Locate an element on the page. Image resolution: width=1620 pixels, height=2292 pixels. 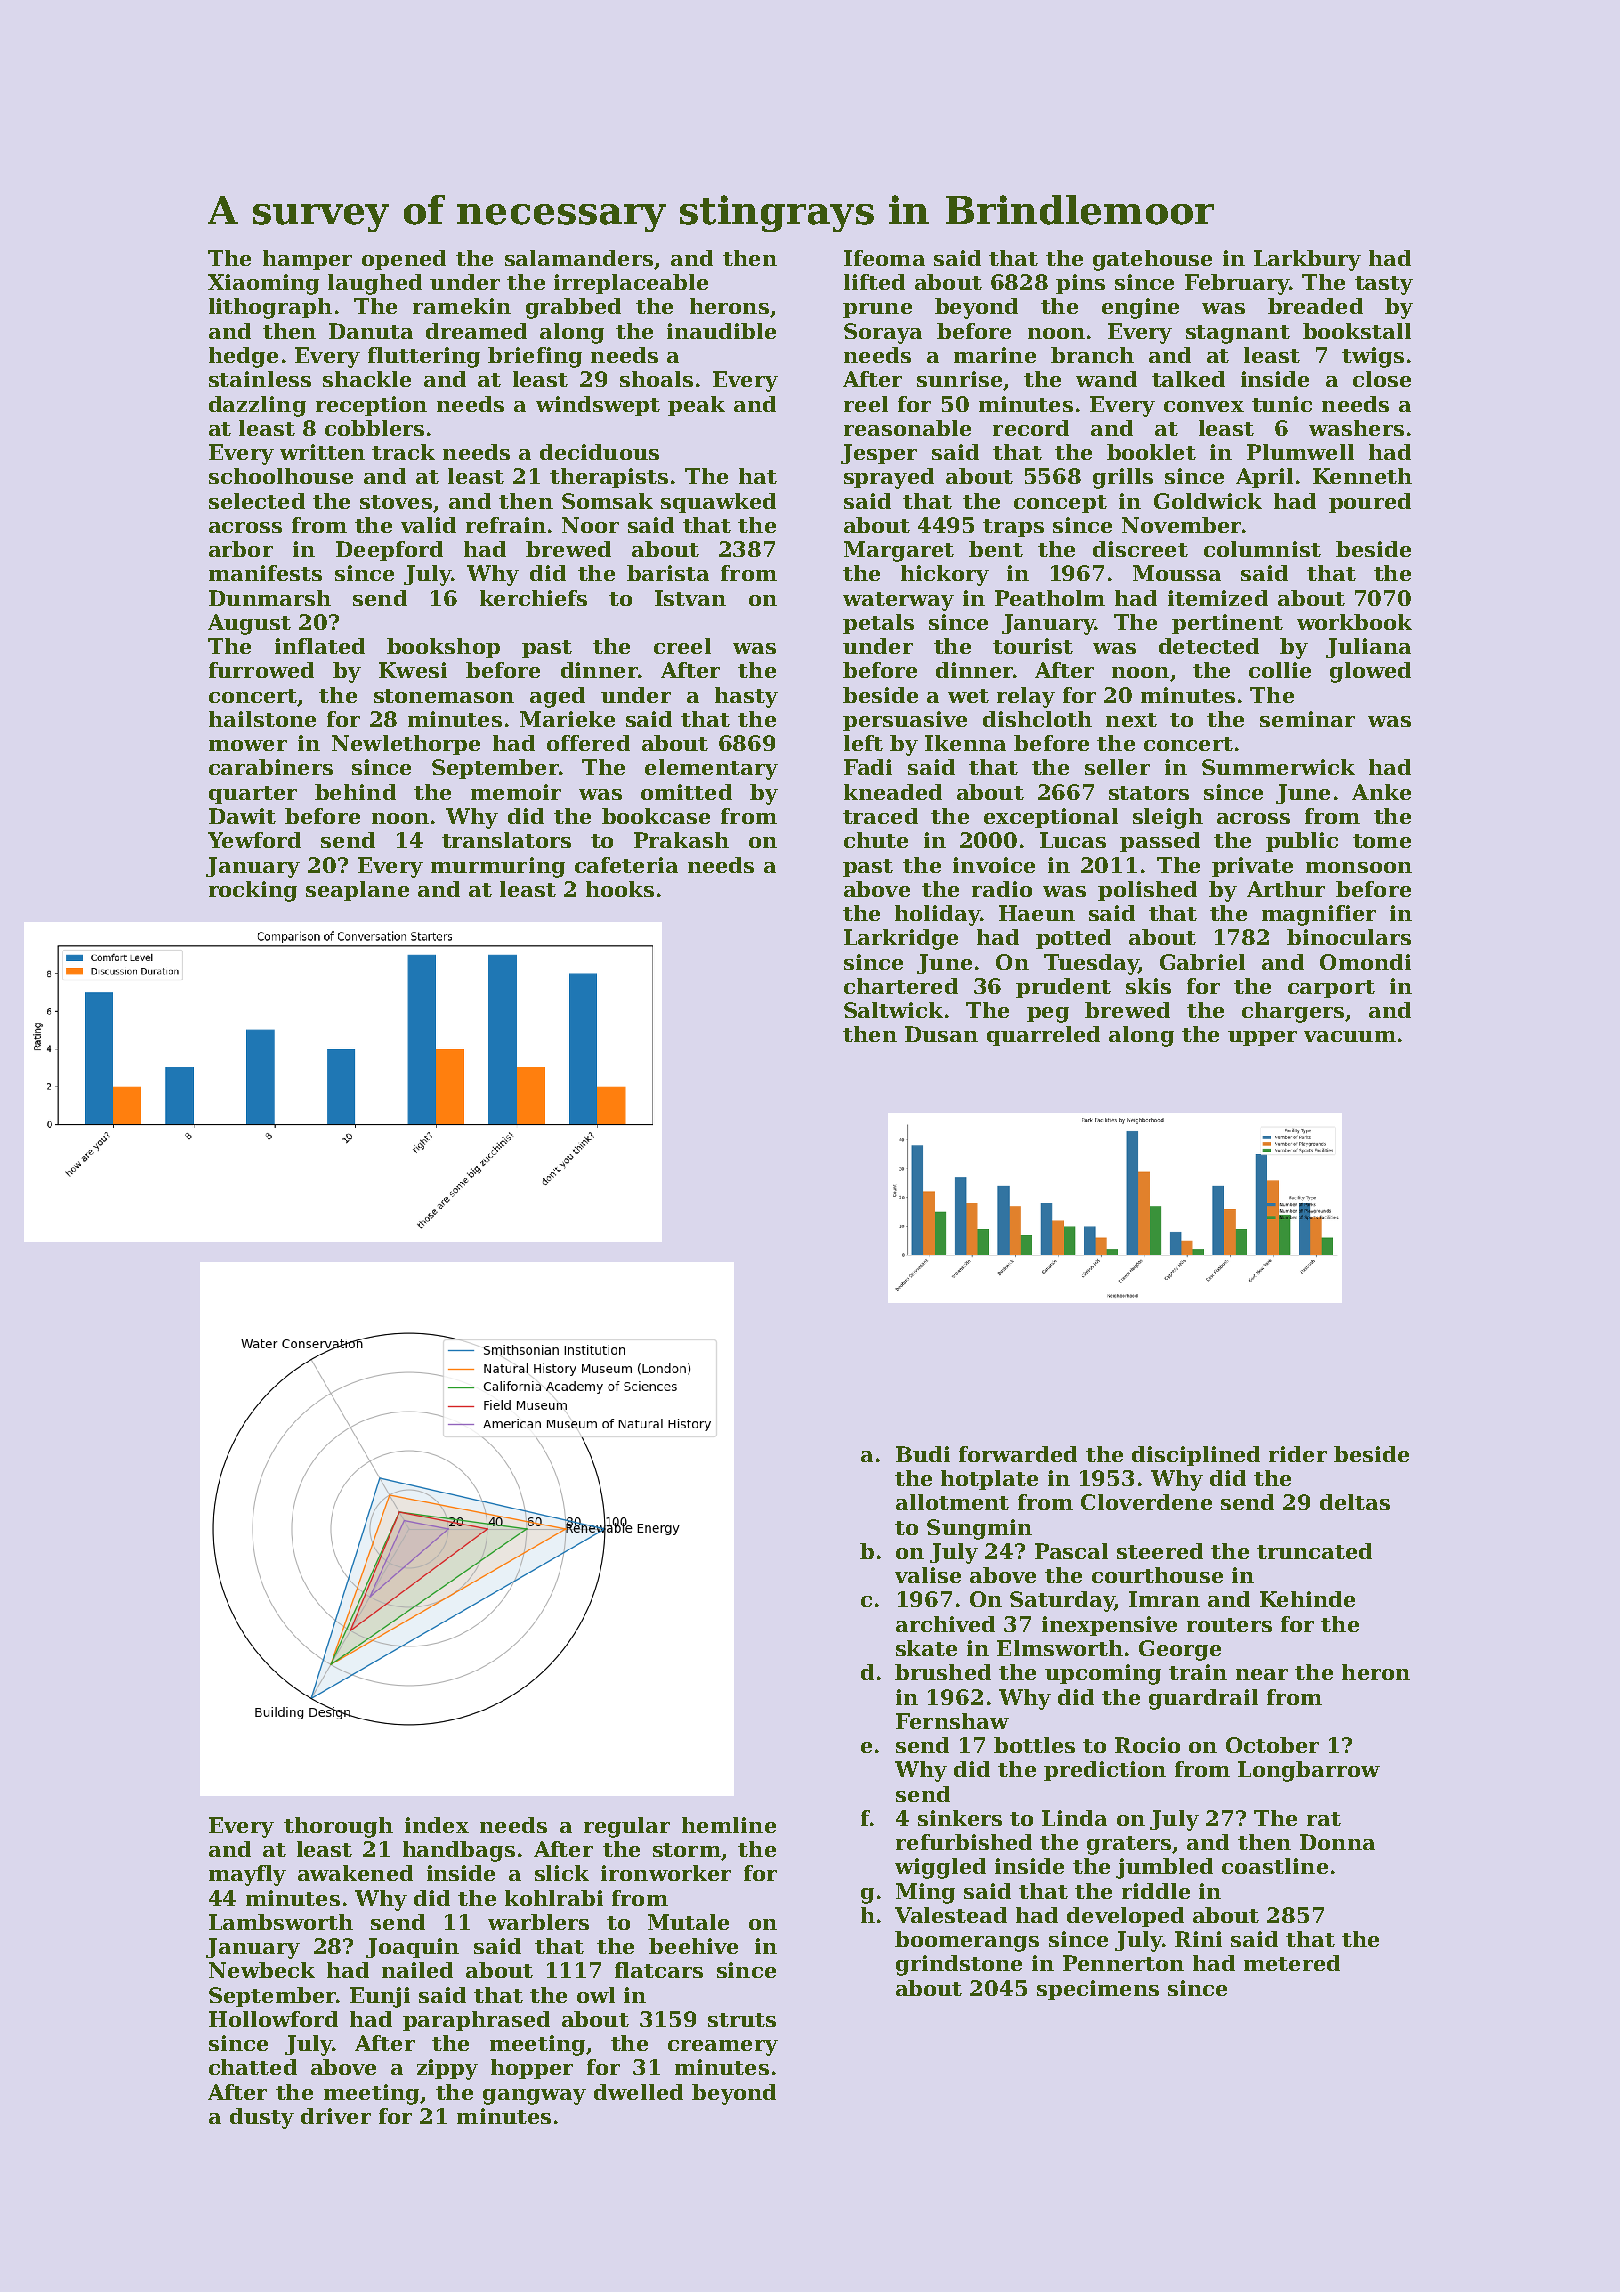
rider is located at coordinates (1298, 1454).
